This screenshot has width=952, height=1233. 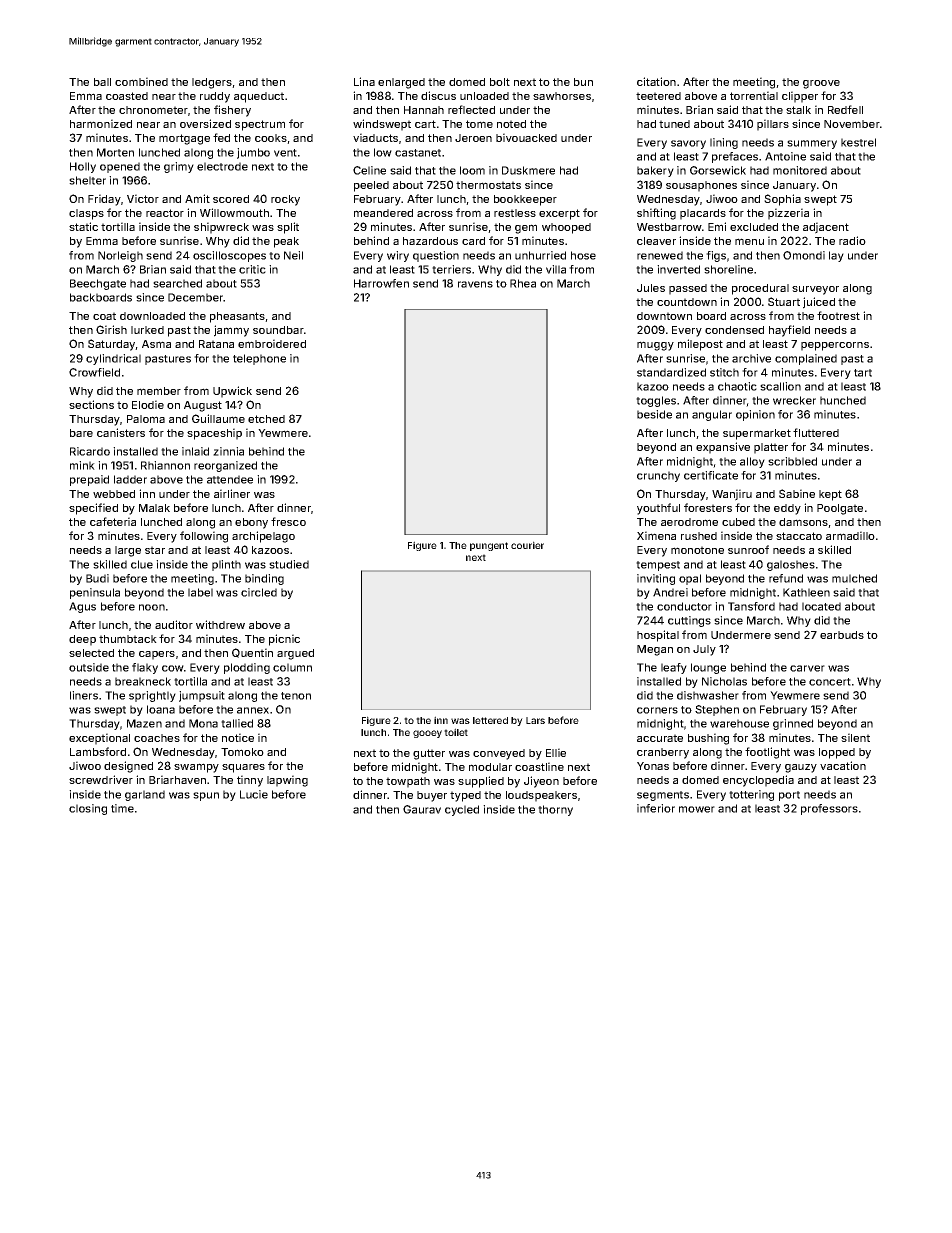 What do you see at coordinates (179, 167) in the screenshot?
I see `grimy` at bounding box center [179, 167].
